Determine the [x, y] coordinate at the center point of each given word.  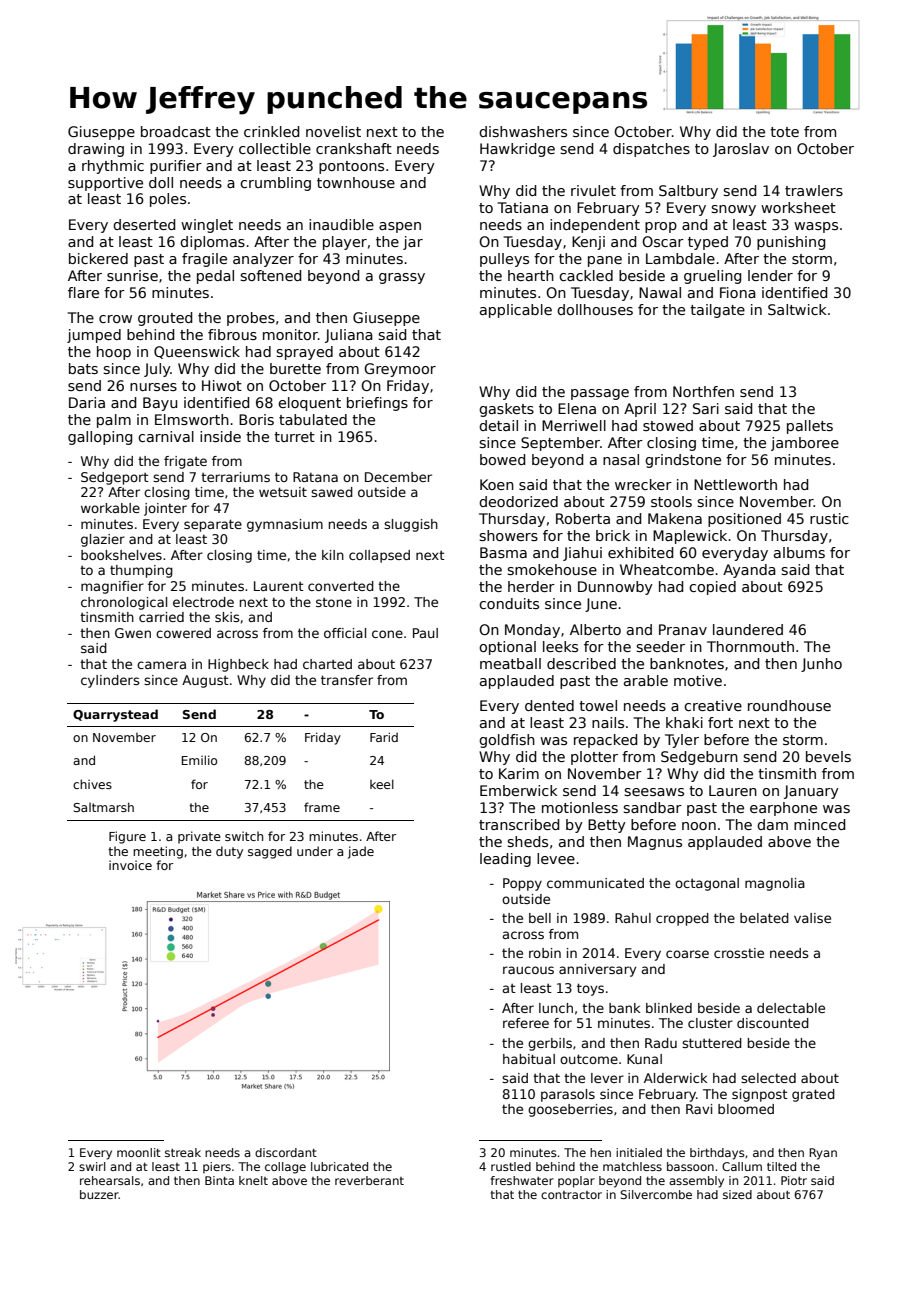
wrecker [643, 484]
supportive [105, 184]
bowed [502, 459]
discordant [286, 1152]
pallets [810, 427]
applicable [516, 311]
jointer [165, 509]
